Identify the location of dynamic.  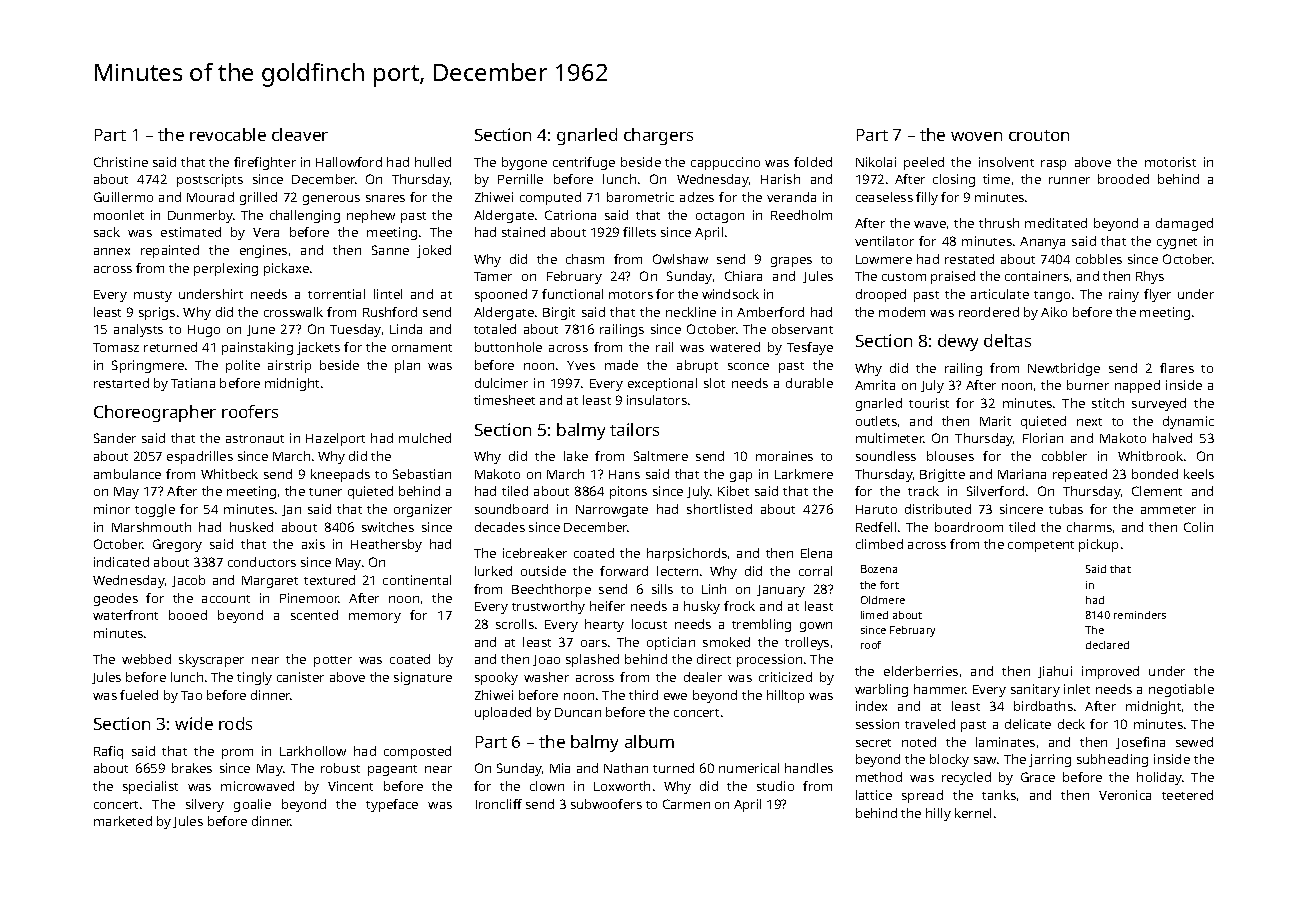
(1188, 422).
